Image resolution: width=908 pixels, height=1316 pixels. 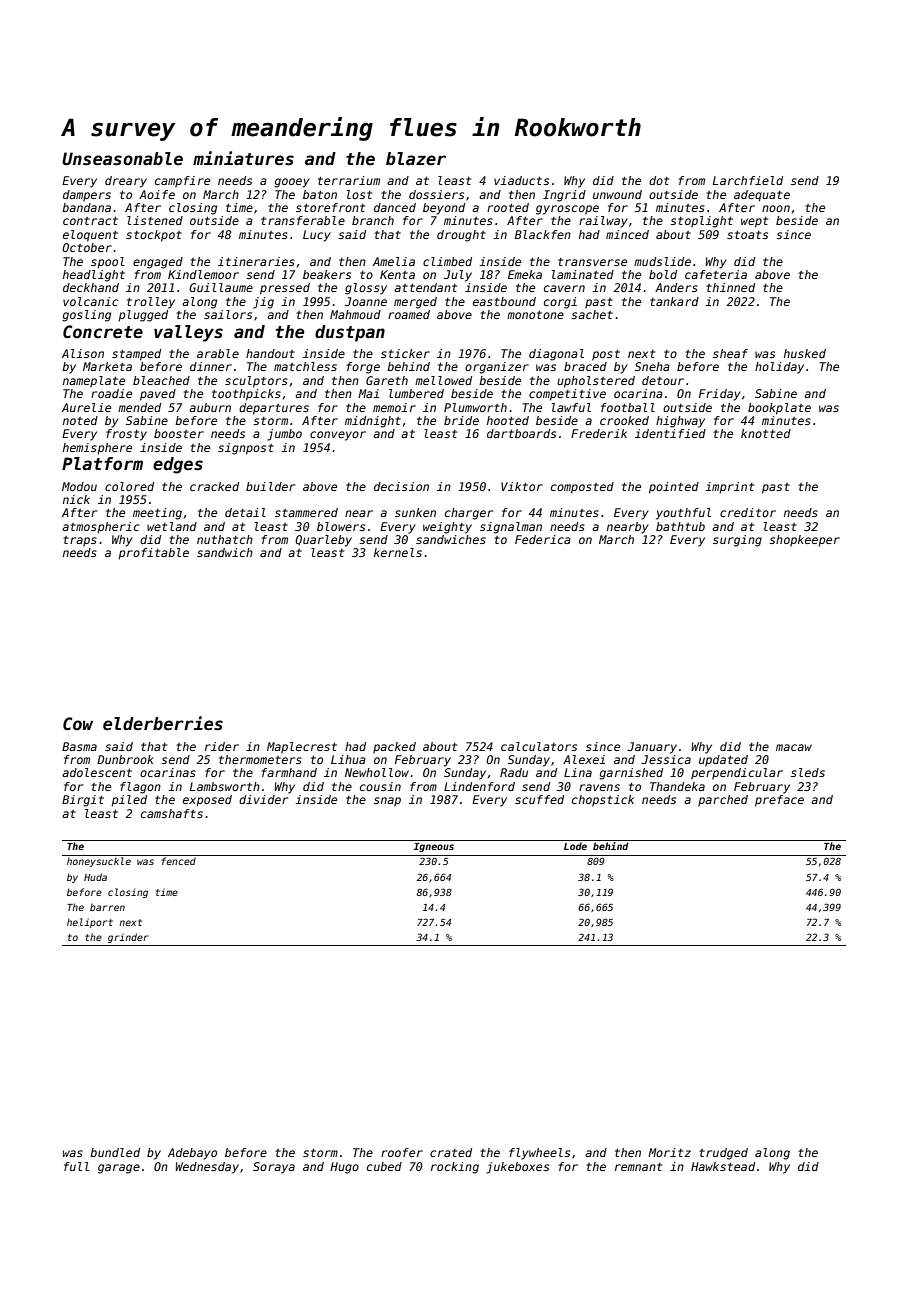 What do you see at coordinates (805, 353) in the image?
I see `husked` at bounding box center [805, 353].
